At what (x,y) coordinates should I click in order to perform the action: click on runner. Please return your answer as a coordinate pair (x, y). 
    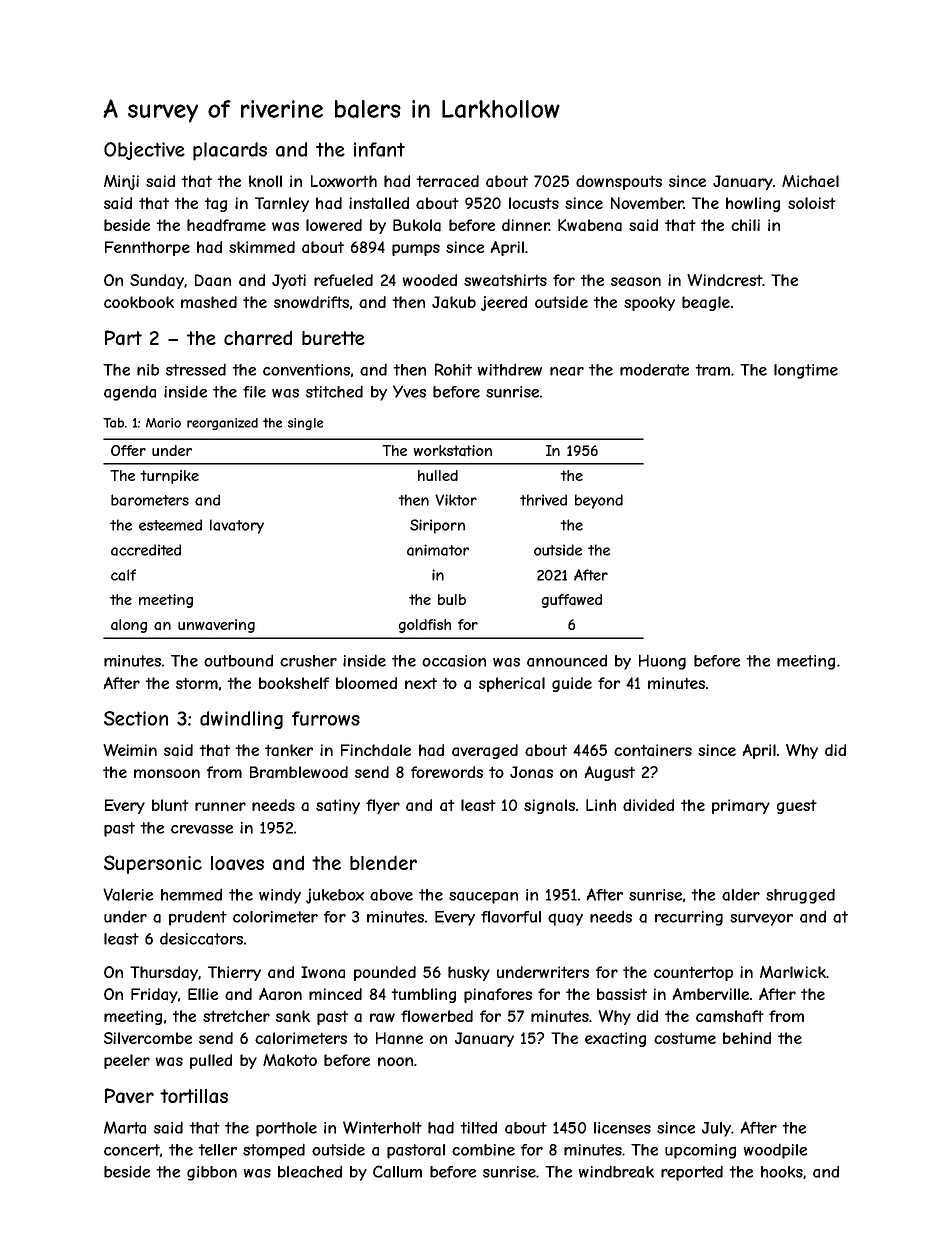
    Looking at the image, I should click on (220, 806).
